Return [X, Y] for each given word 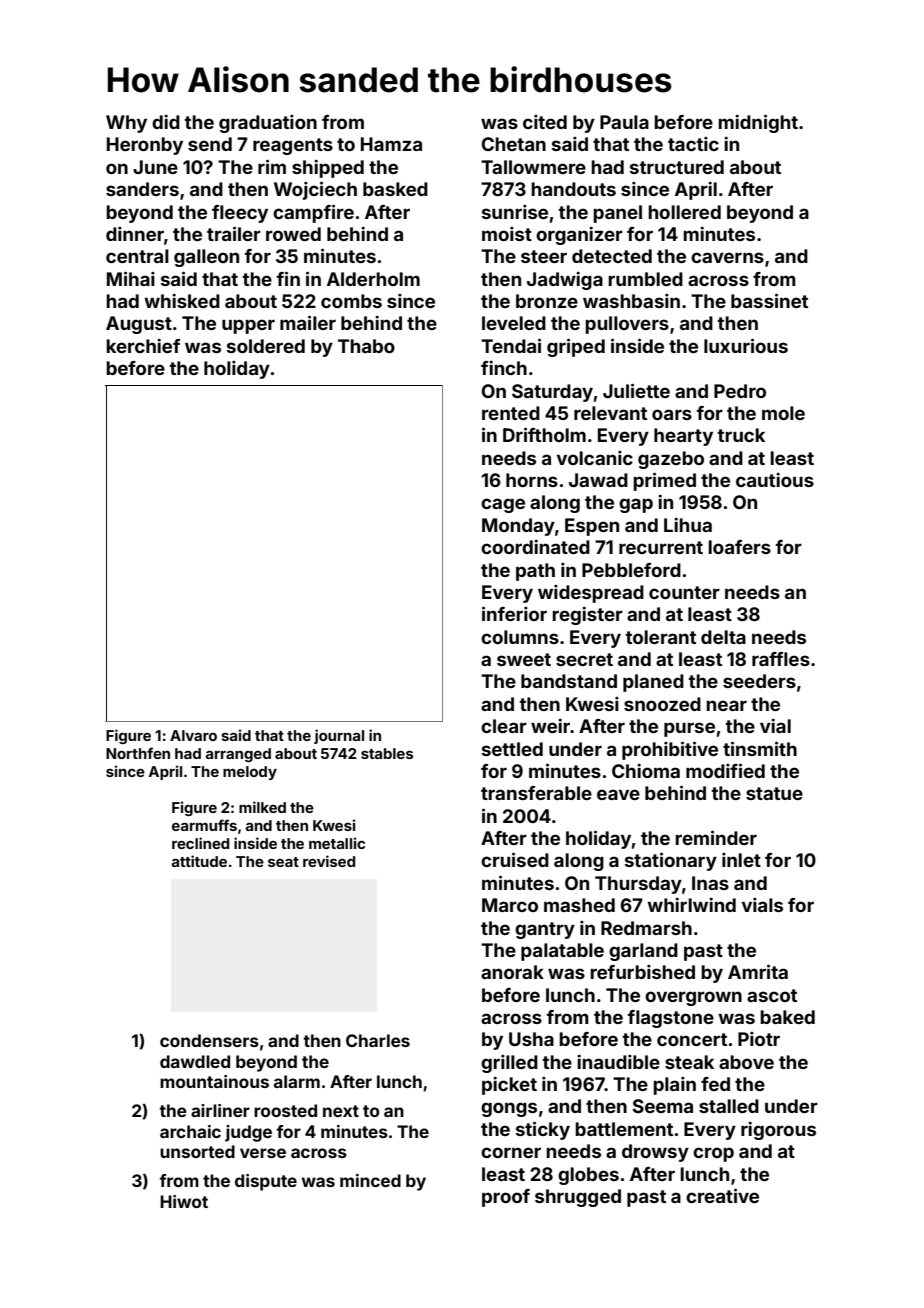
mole [783, 413]
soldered [266, 346]
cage [503, 505]
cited [545, 122]
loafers [739, 547]
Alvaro [193, 735]
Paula [624, 122]
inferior [514, 613]
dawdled [195, 1061]
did [166, 122]
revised [329, 861]
